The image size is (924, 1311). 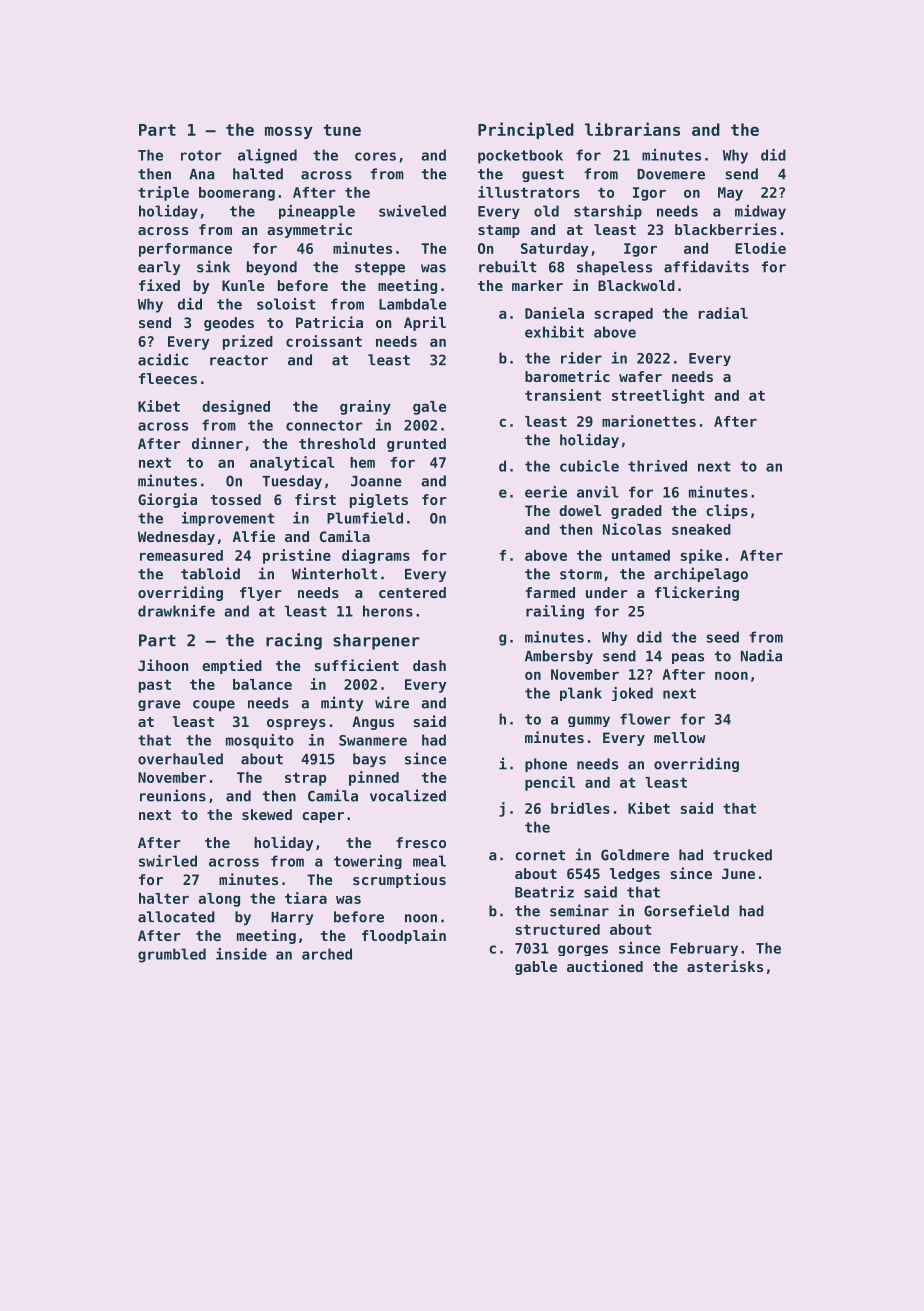 I want to click on tune, so click(x=342, y=130).
